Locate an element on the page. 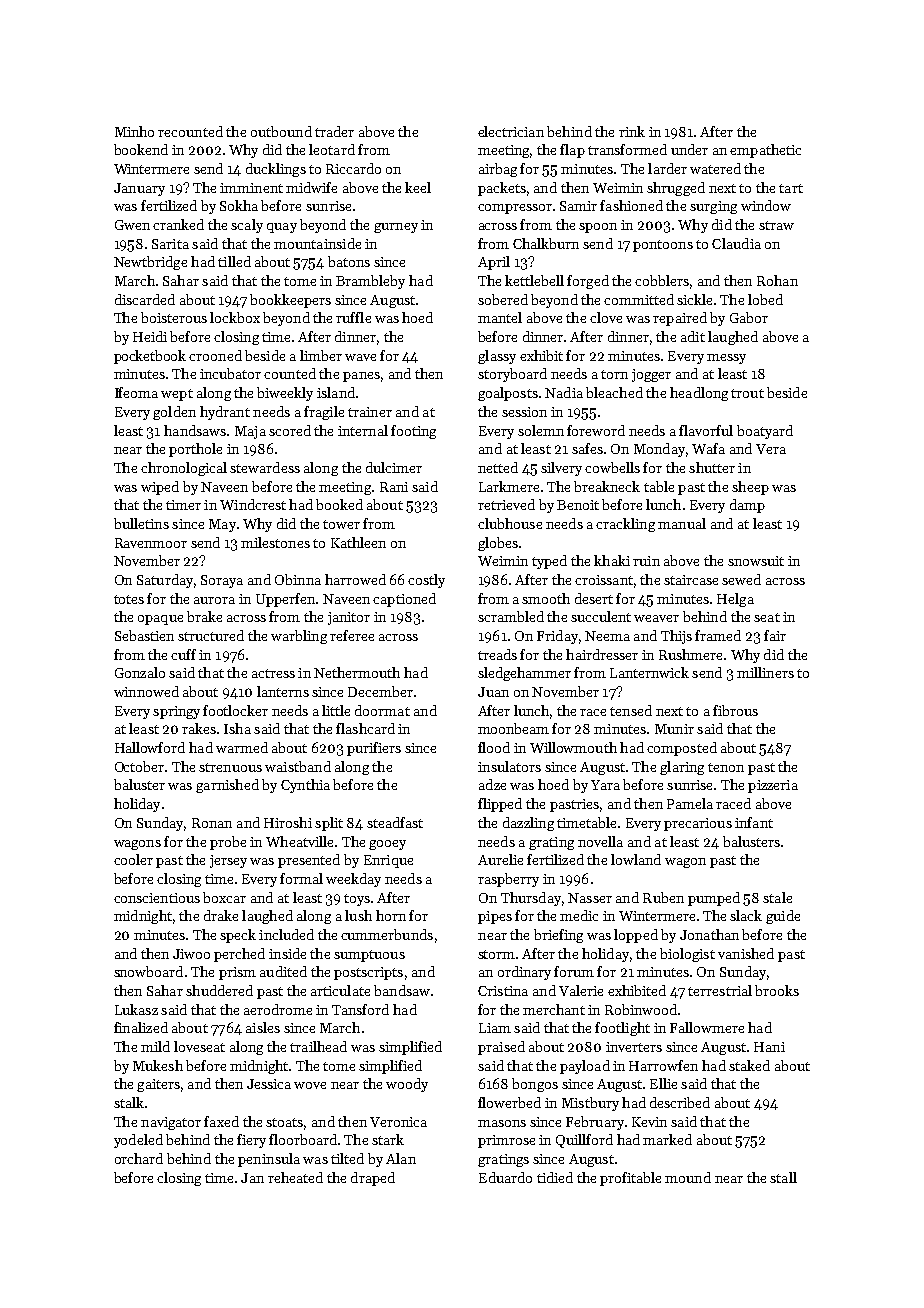 The height and width of the document is (1308, 924). stall is located at coordinates (783, 1177).
